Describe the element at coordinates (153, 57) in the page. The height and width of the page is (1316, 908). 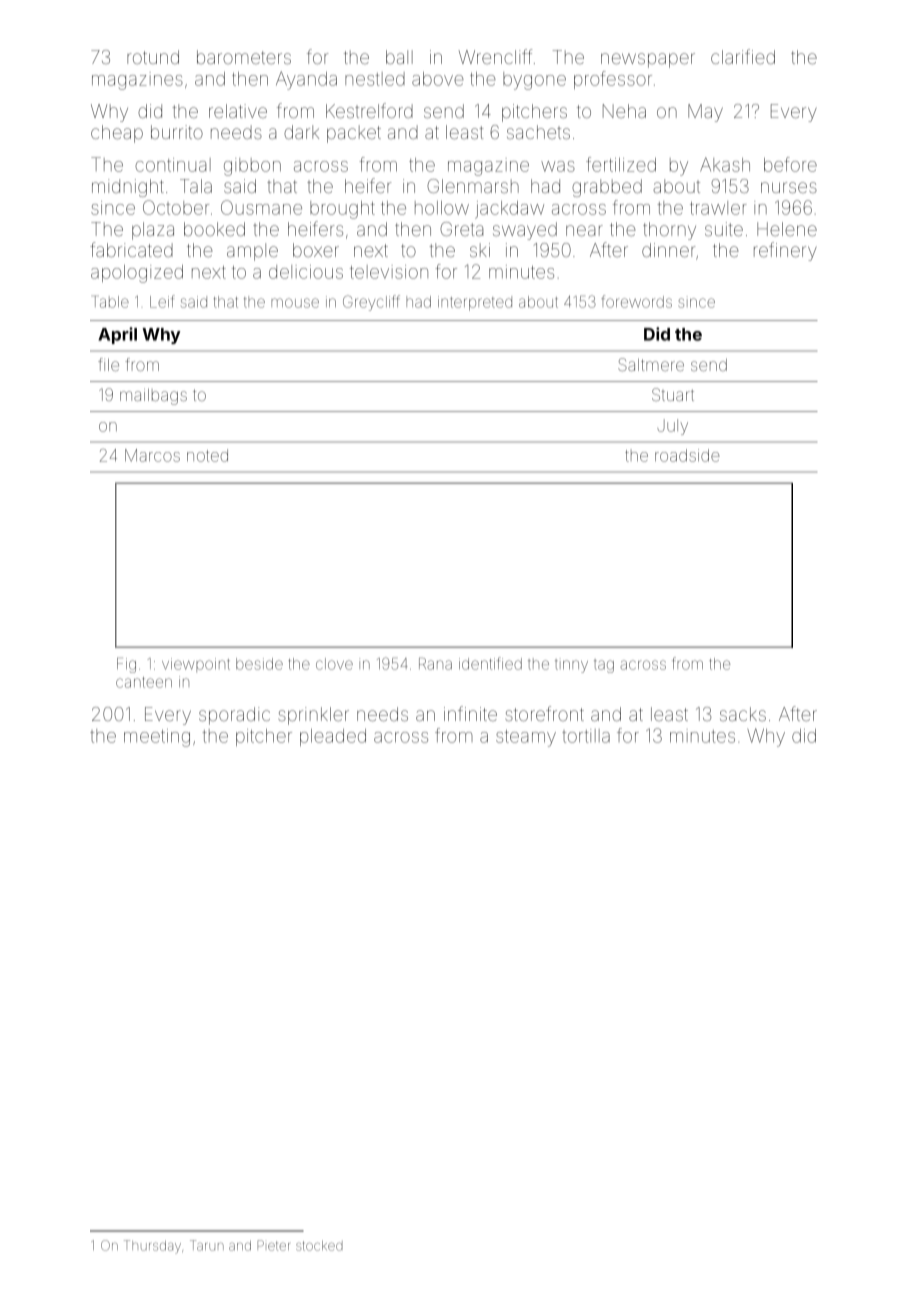
I see `rotund` at that location.
